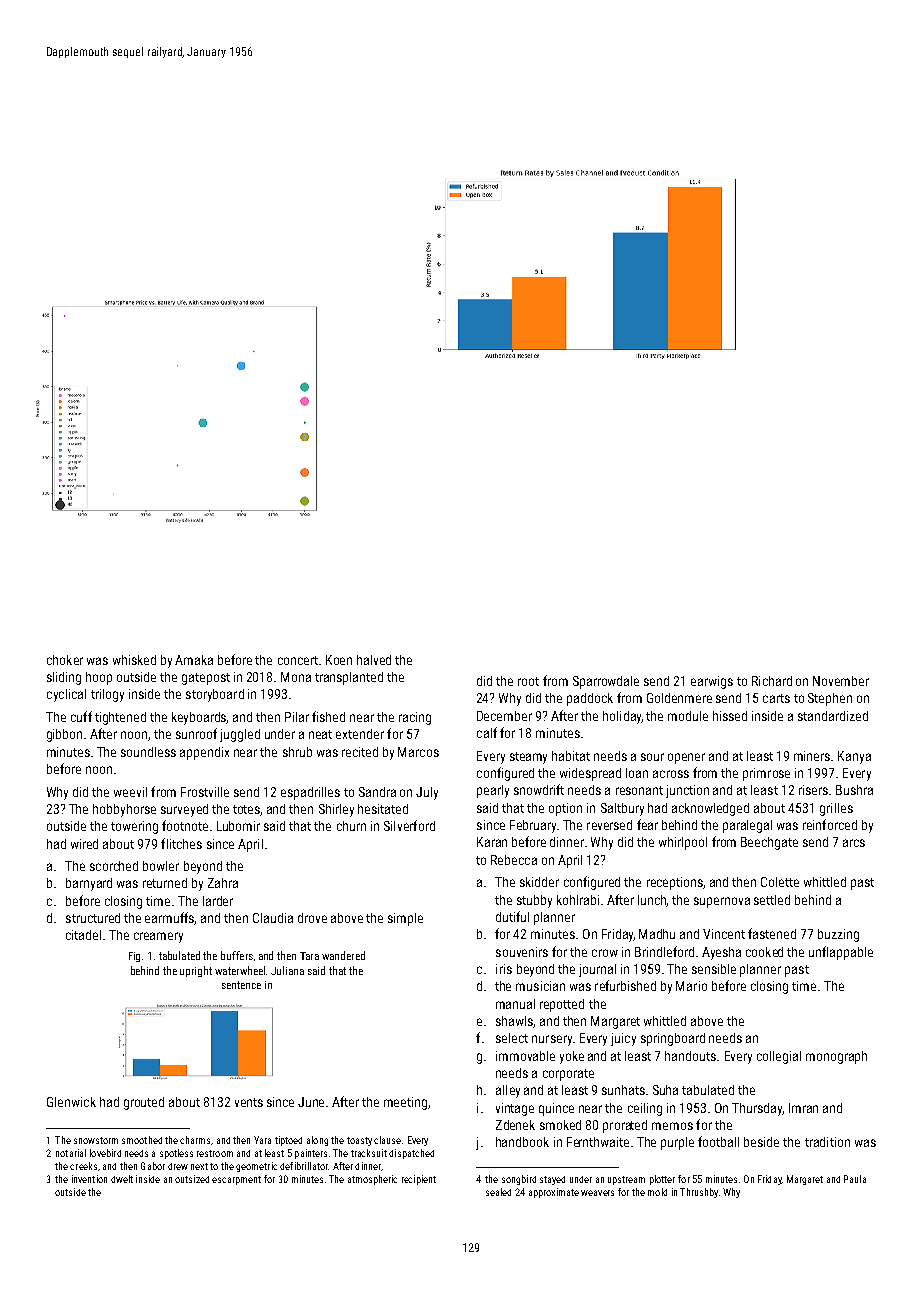  I want to click on Sandra, so click(377, 792).
